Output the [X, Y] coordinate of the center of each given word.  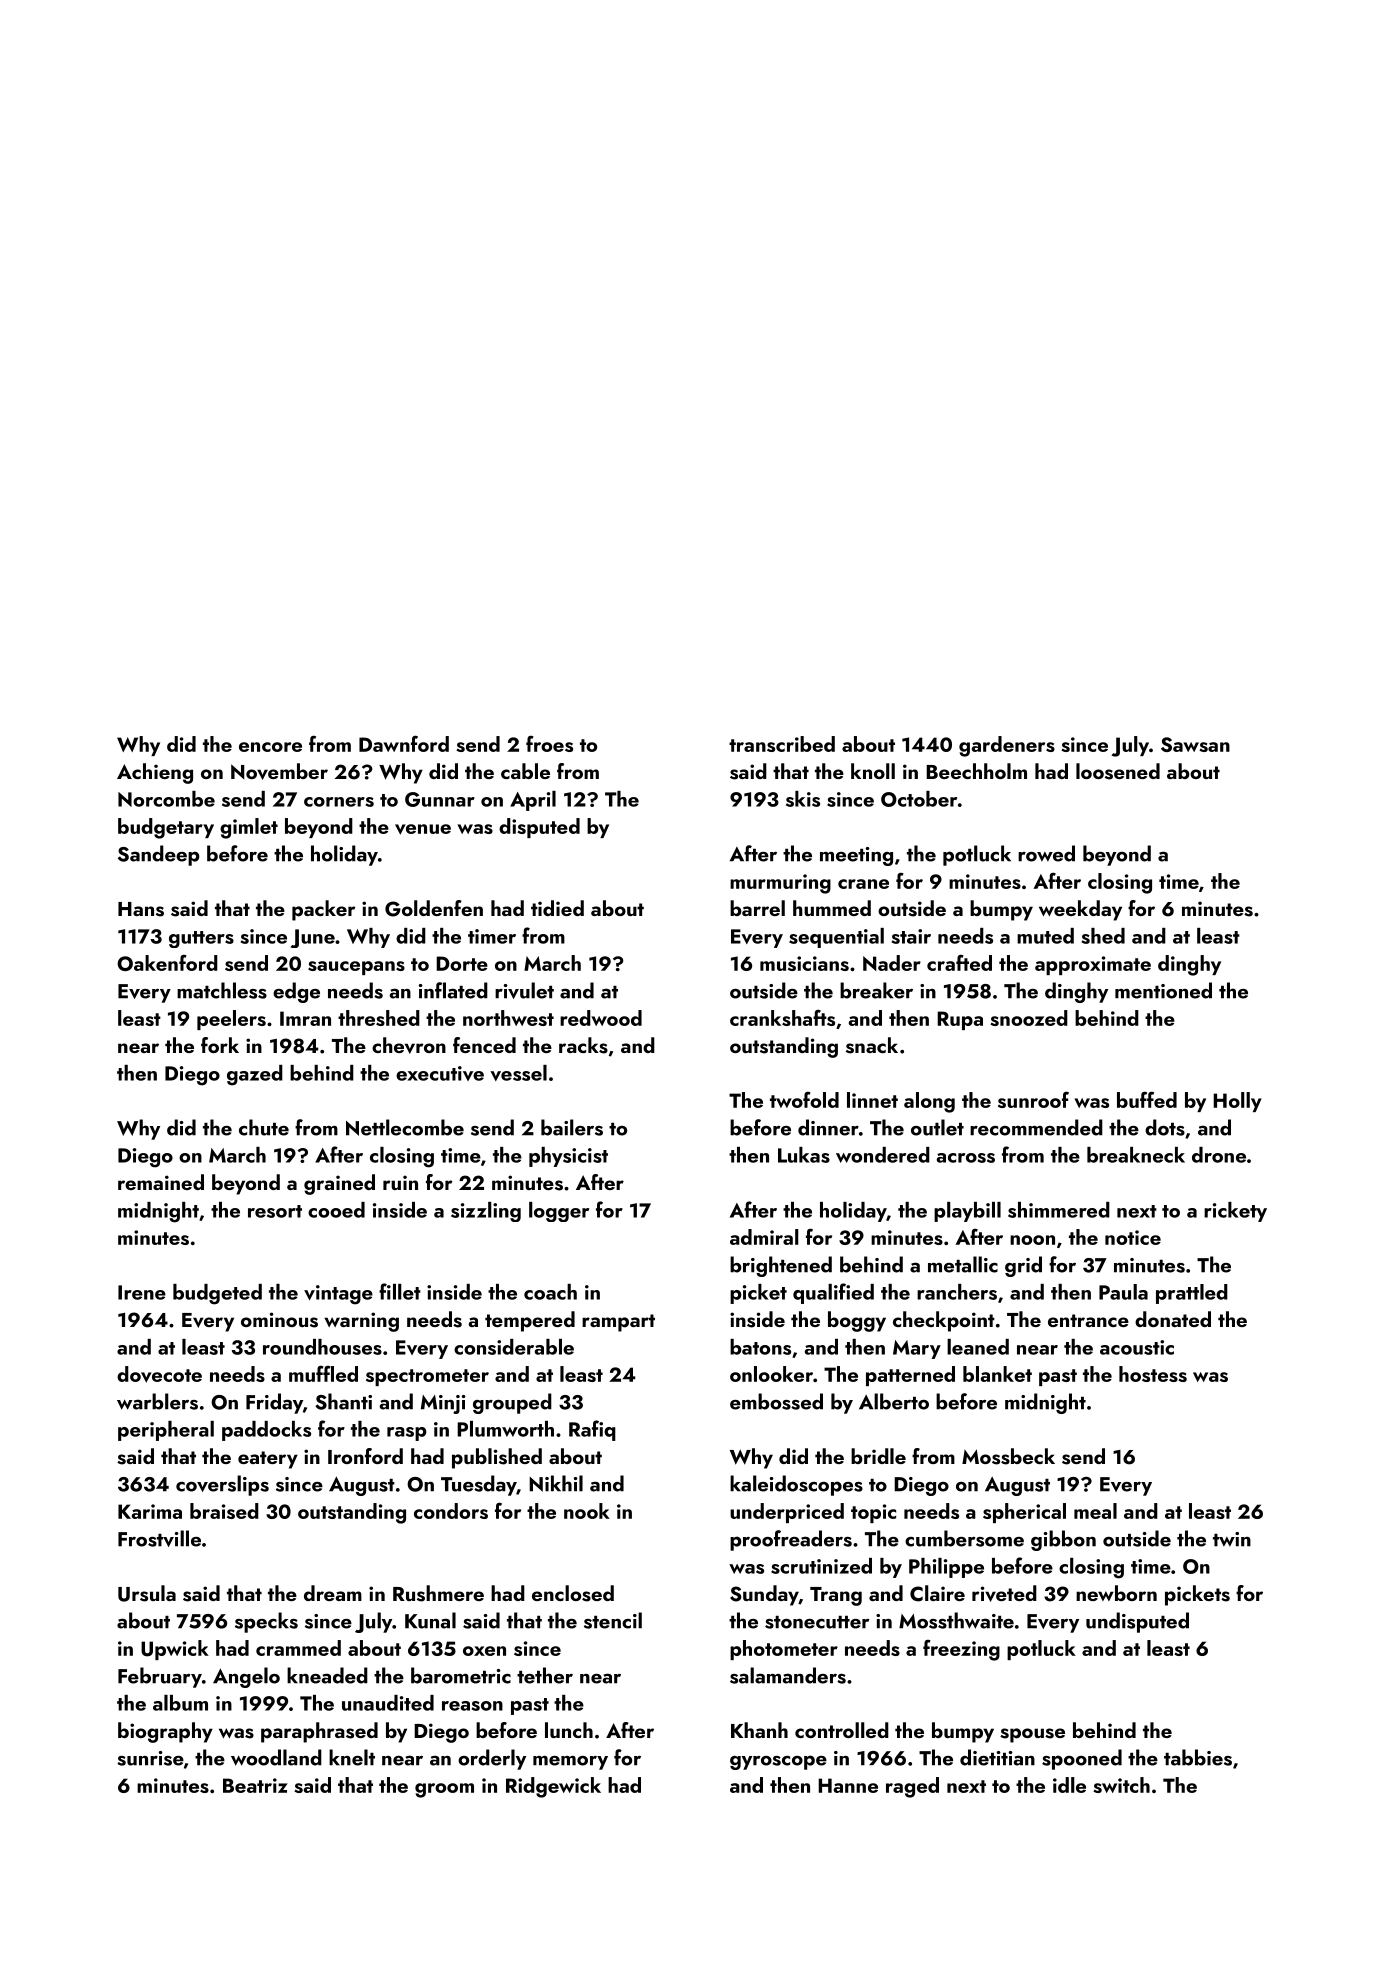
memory [570, 1763]
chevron [409, 1045]
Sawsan [1195, 744]
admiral [764, 1237]
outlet [937, 1127]
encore [270, 747]
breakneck [1136, 1155]
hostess [1153, 1374]
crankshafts [782, 1017]
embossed [776, 1401]
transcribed [782, 744]
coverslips [222, 1485]
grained [339, 1184]
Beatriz [255, 1785]
